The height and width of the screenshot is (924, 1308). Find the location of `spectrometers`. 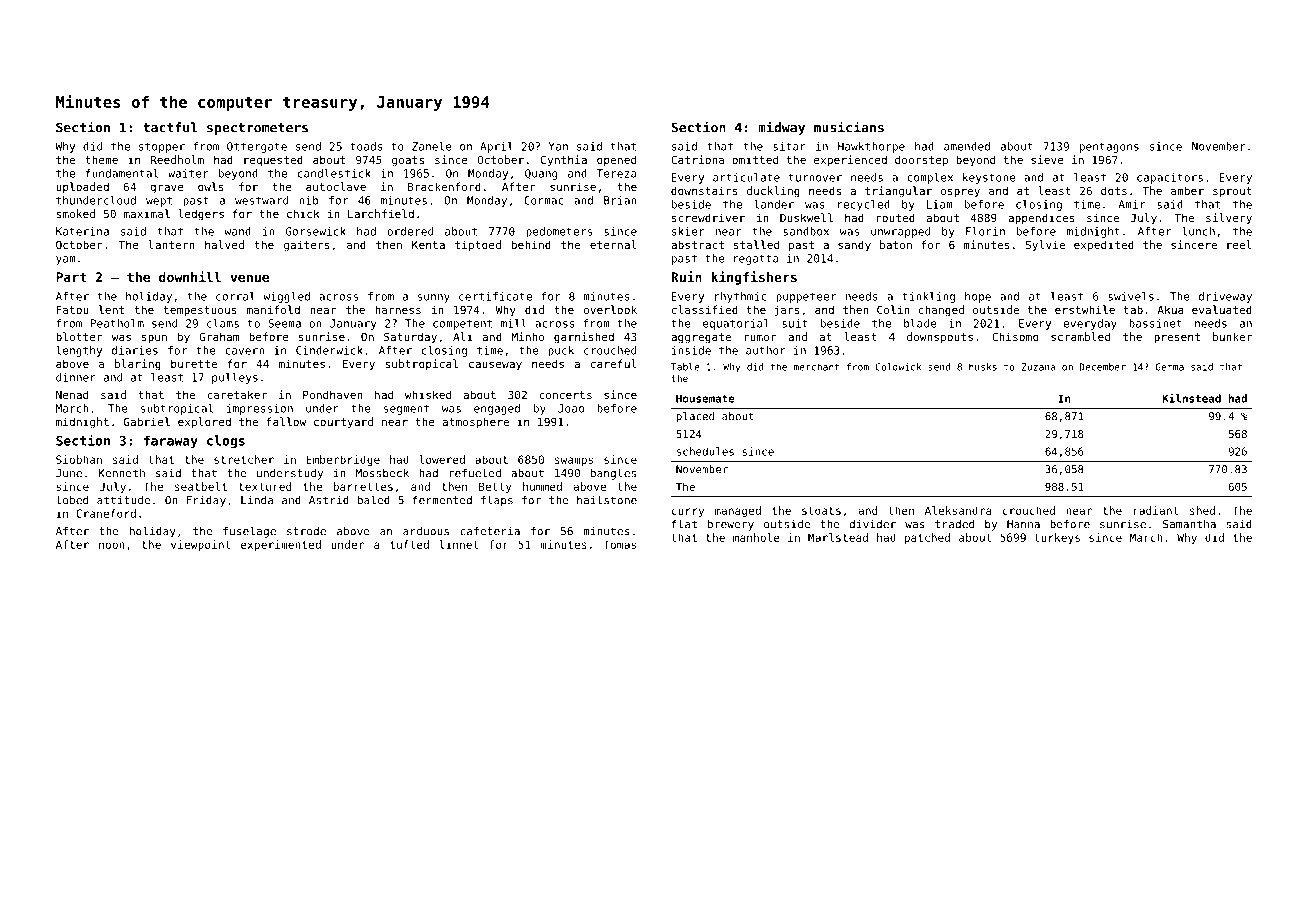

spectrometers is located at coordinates (257, 129).
